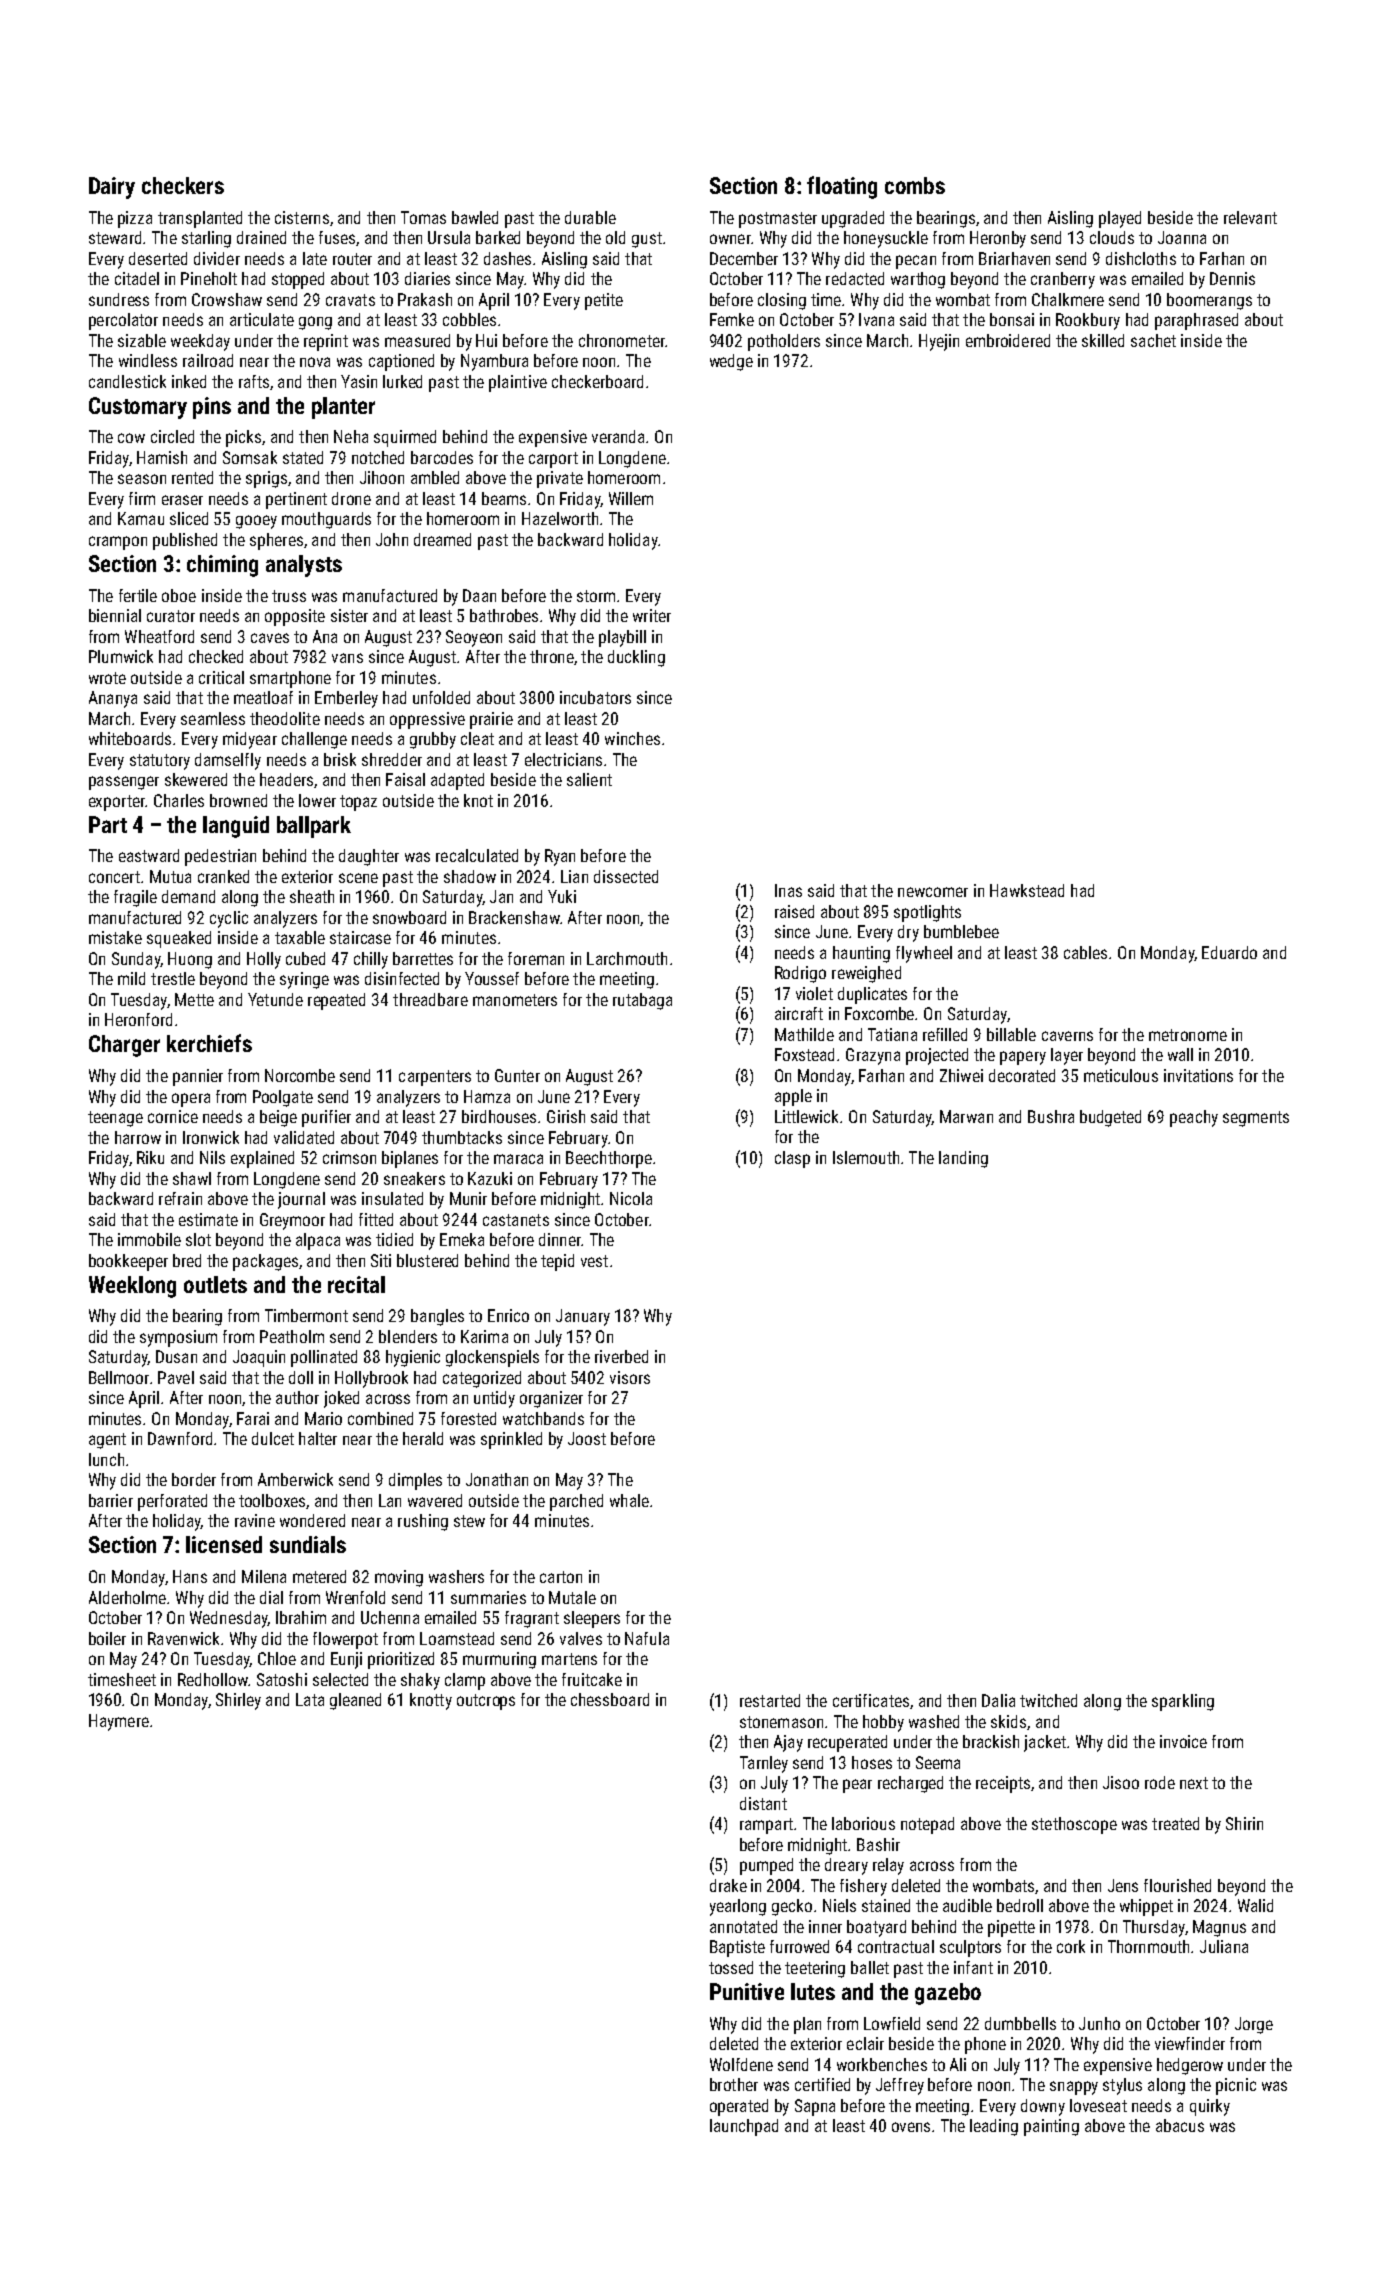 The width and height of the screenshot is (1383, 2278). Describe the element at coordinates (112, 188) in the screenshot. I see `Dairy` at that location.
